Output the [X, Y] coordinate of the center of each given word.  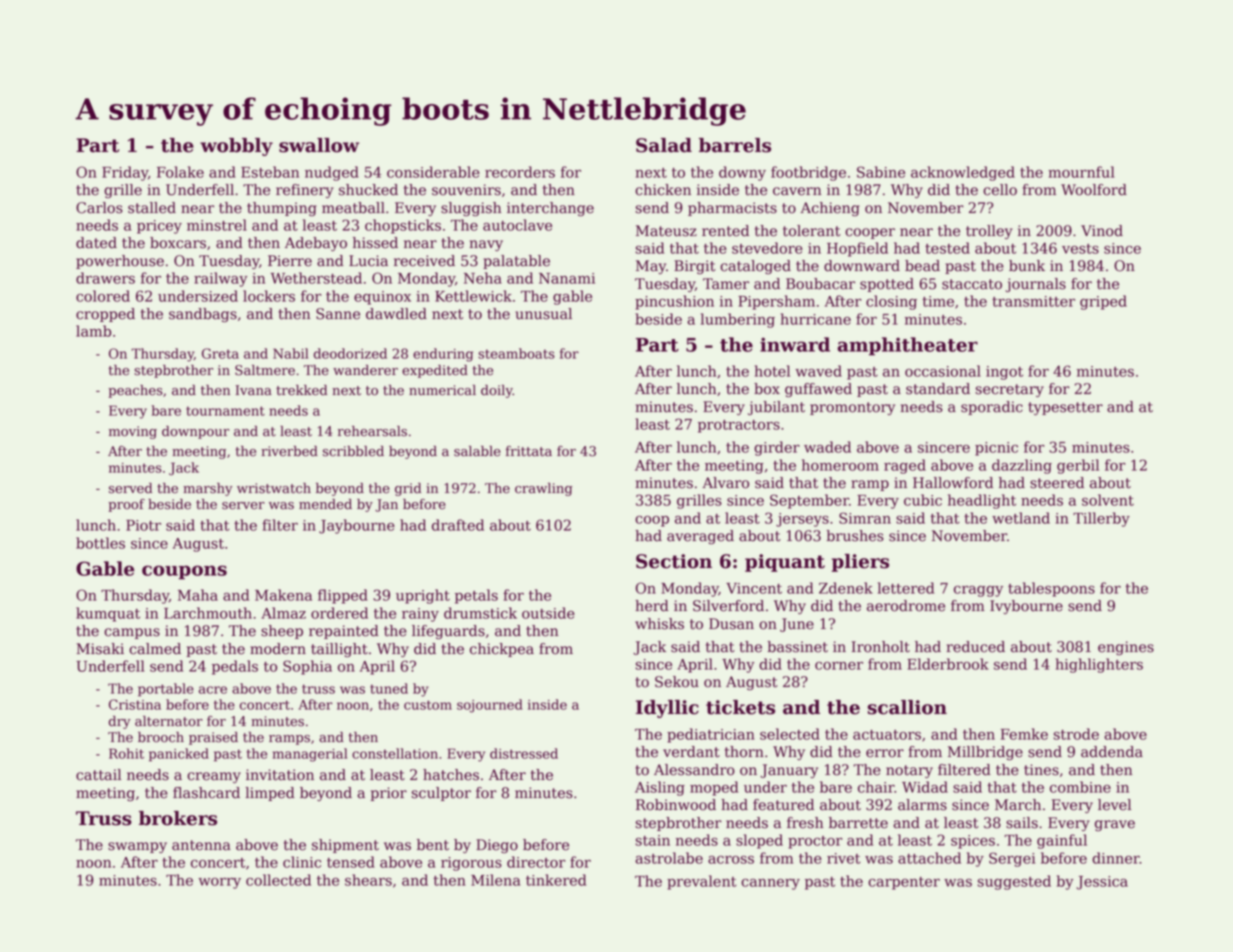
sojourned [490, 706]
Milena [496, 880]
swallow [319, 145]
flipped [343, 596]
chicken [663, 190]
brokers [178, 818]
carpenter [904, 883]
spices [973, 842]
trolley [989, 232]
